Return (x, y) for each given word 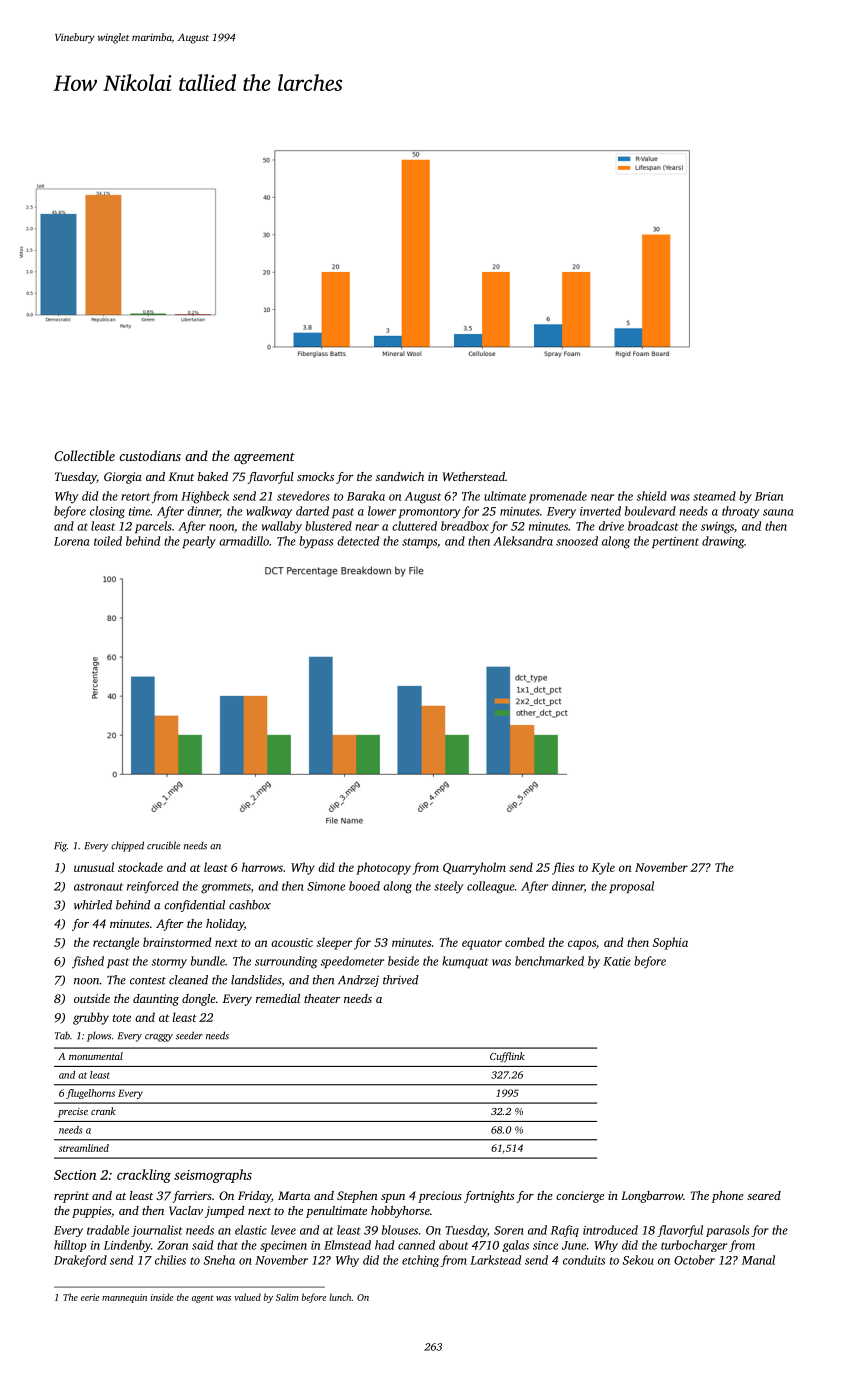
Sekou (638, 1260)
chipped (127, 846)
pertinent (675, 542)
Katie (617, 961)
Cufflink (507, 1057)
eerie (90, 1297)
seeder (189, 1035)
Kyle (603, 868)
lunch (340, 1297)
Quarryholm (474, 868)
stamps (419, 543)
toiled (108, 541)
